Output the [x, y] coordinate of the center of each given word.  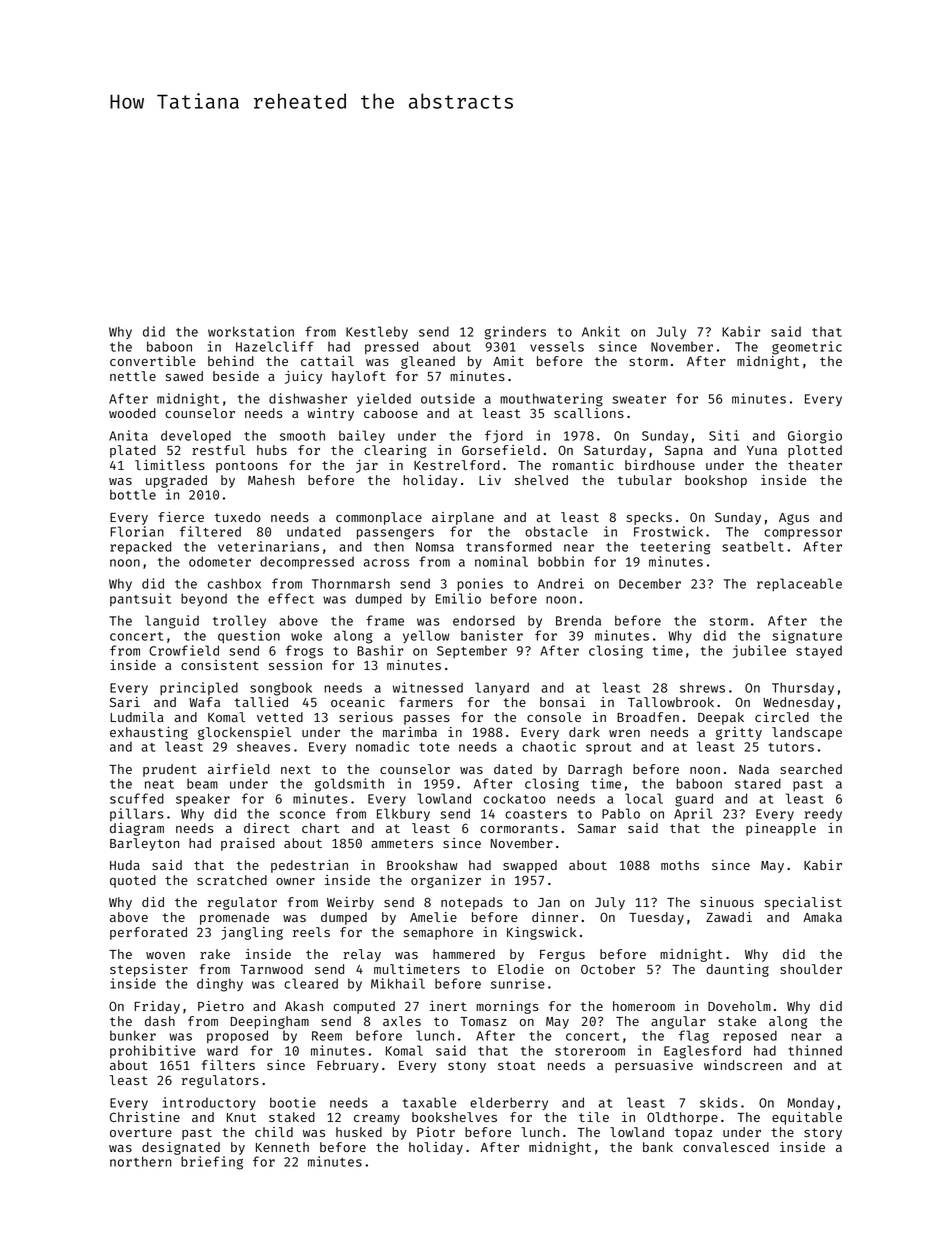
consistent [220, 665]
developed [196, 436]
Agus [794, 519]
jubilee [759, 652]
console [554, 717]
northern [140, 1161]
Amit [508, 361]
